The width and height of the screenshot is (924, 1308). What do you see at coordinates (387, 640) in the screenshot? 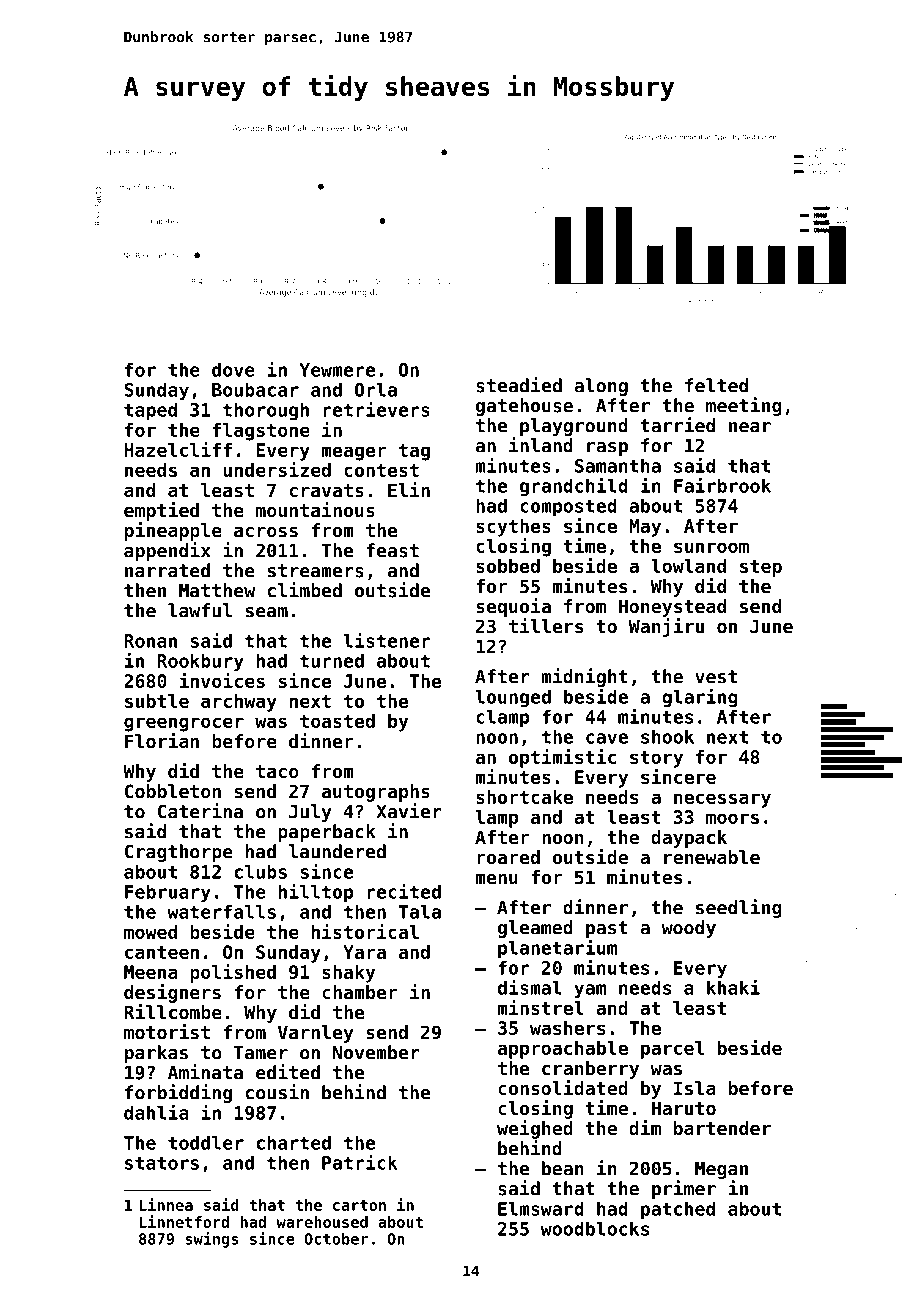
I see `listener` at bounding box center [387, 640].
